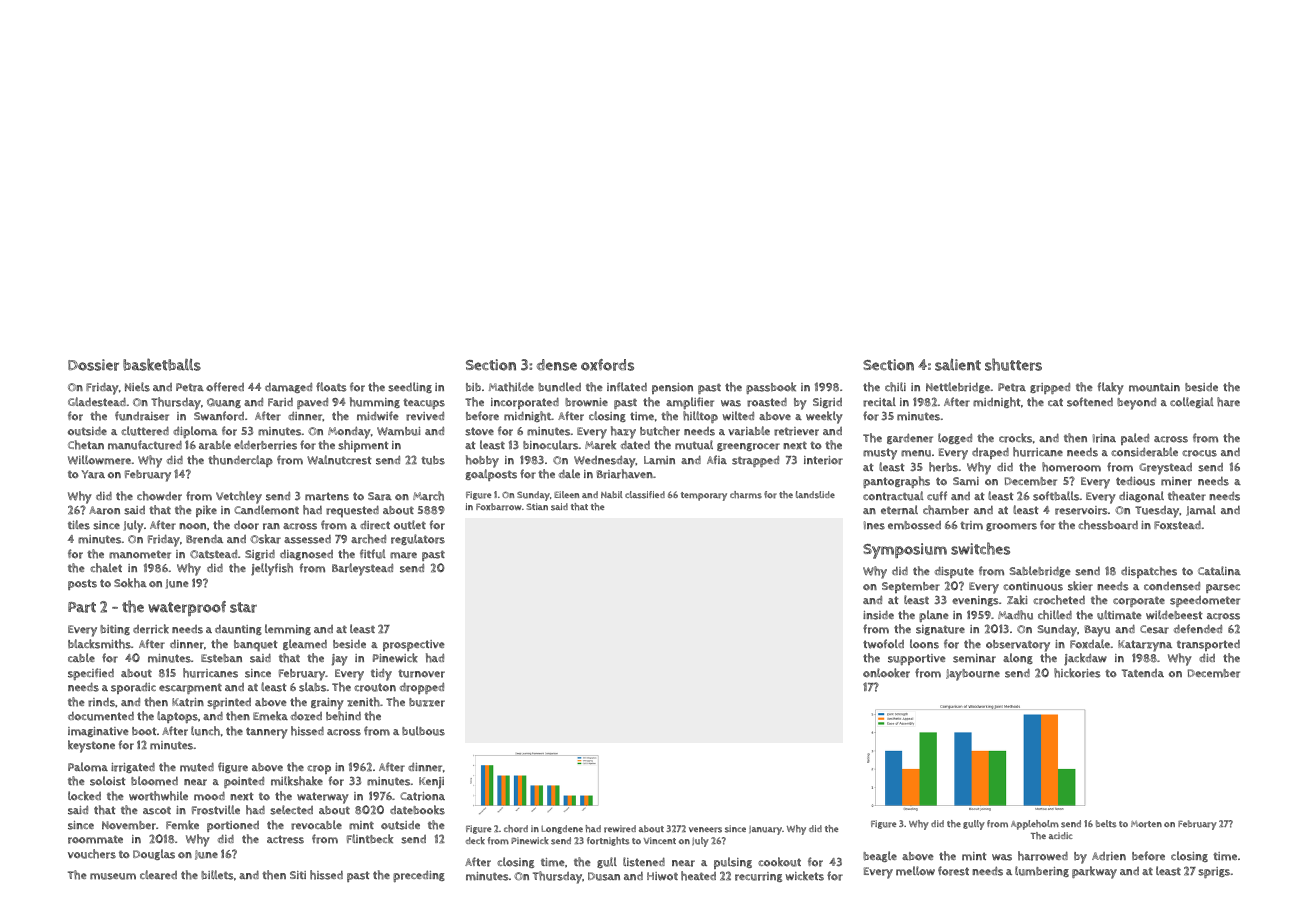  Describe the element at coordinates (946, 510) in the screenshot. I see `chamber` at that location.
